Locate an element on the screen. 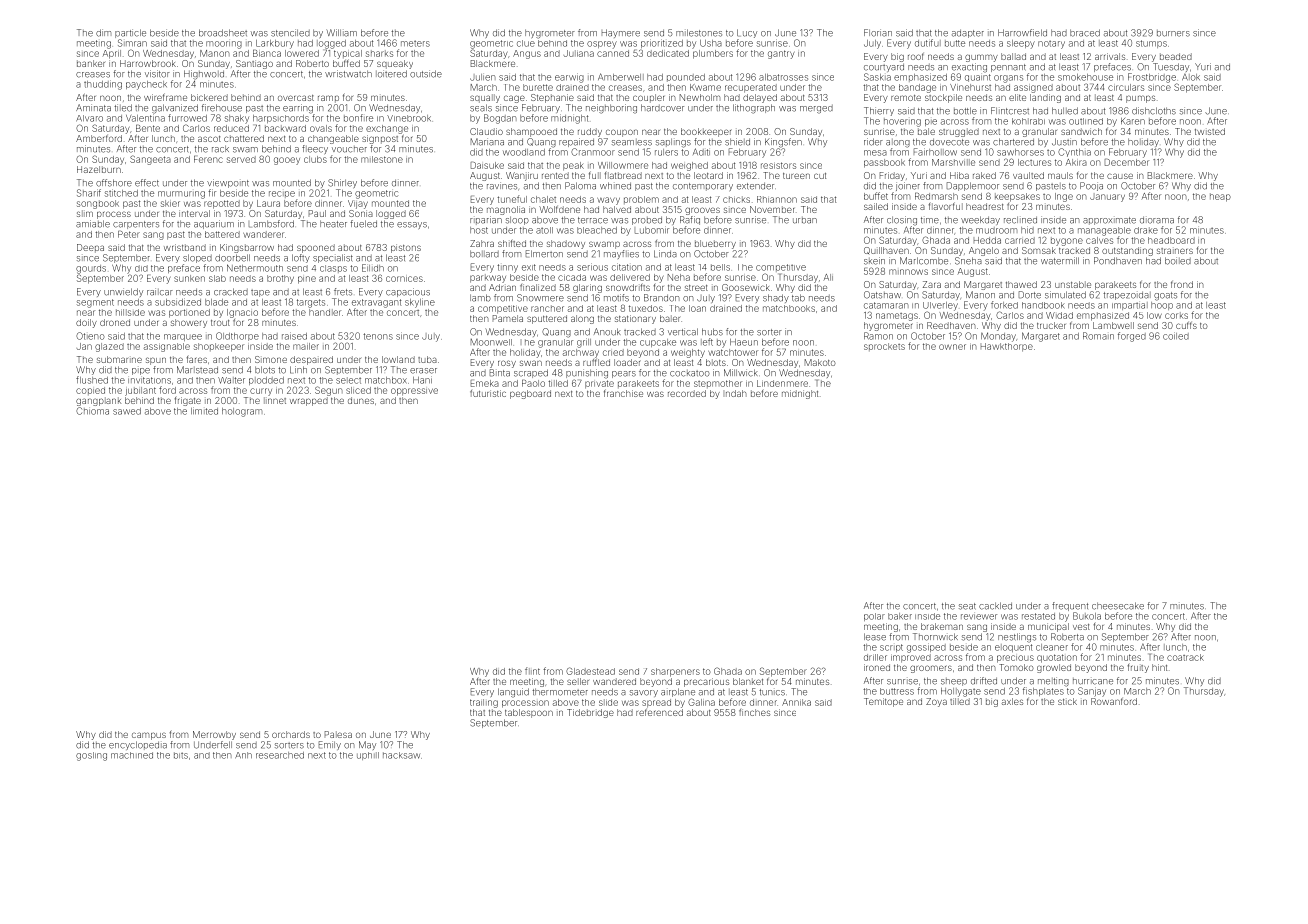  Palesa is located at coordinates (338, 734).
